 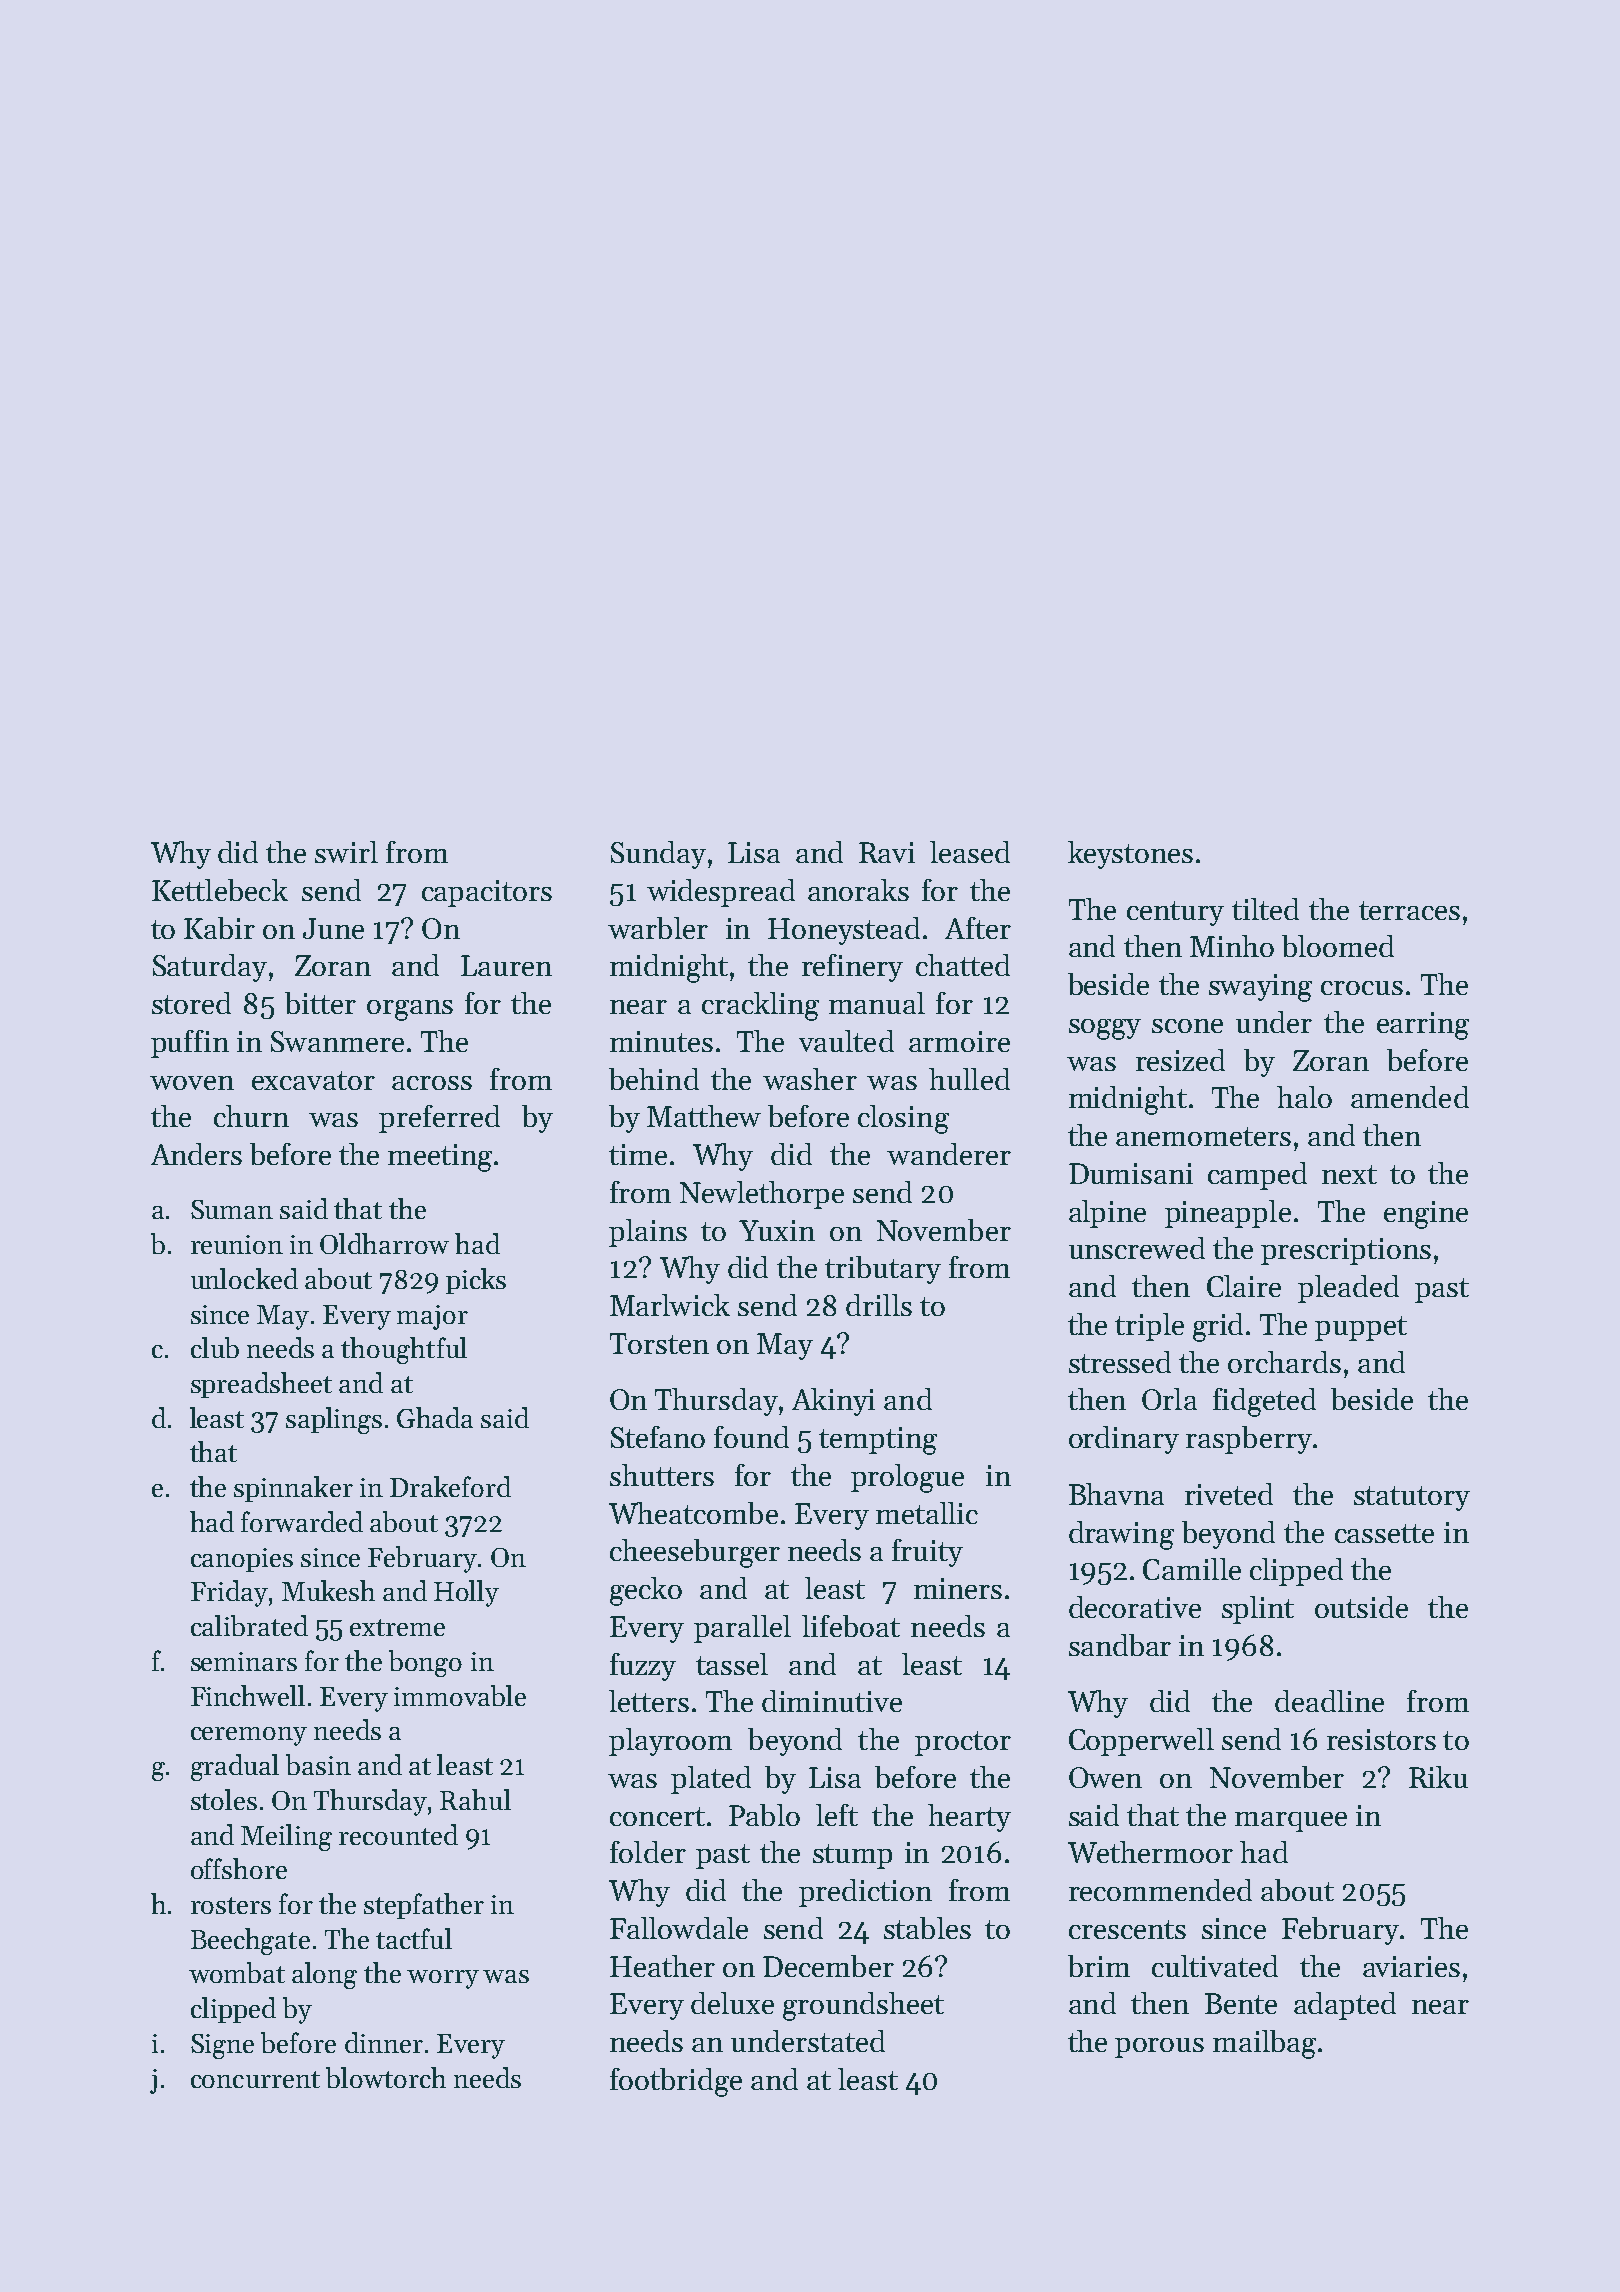 What do you see at coordinates (220, 890) in the screenshot?
I see `Kettlebeck` at bounding box center [220, 890].
